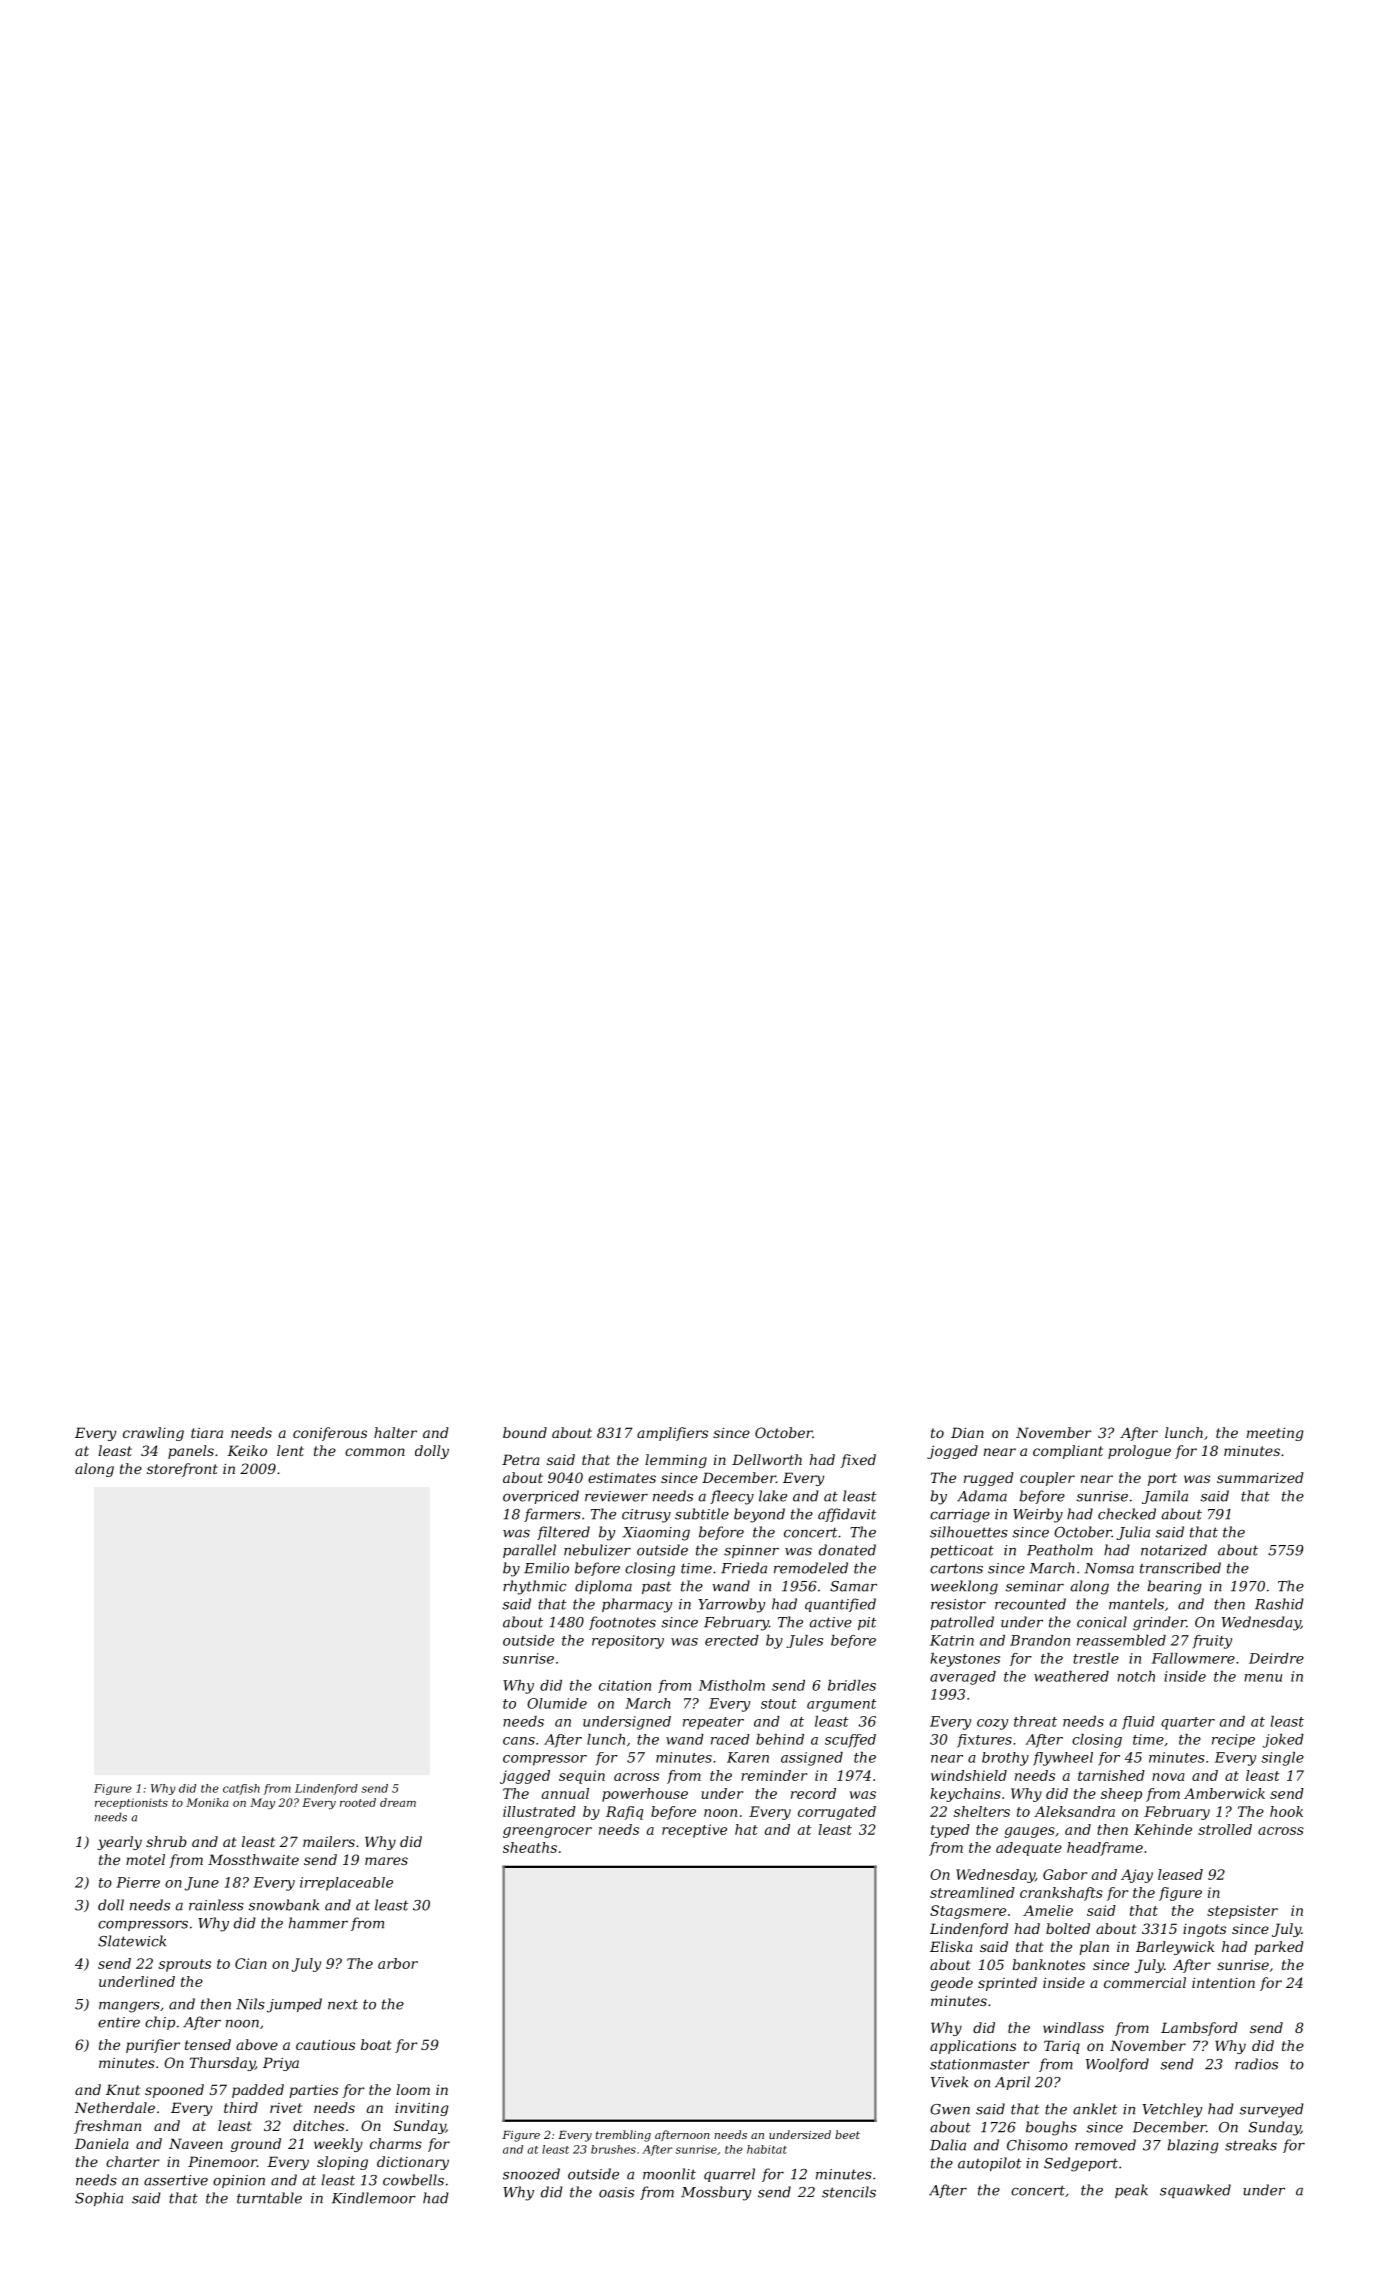  I want to click on oasis, so click(616, 2192).
